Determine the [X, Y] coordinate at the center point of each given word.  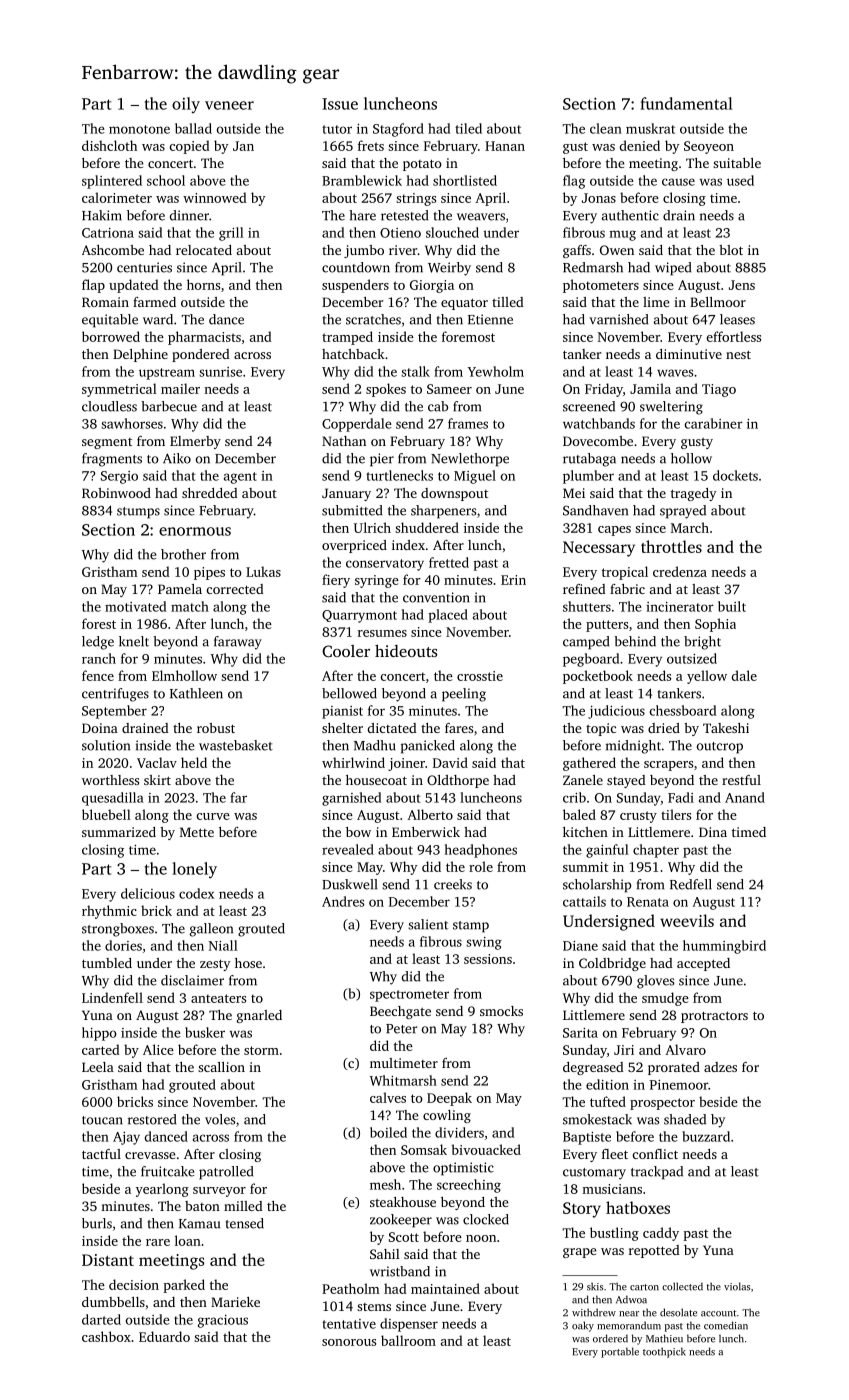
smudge [665, 999]
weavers [481, 217]
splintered [112, 182]
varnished [618, 319]
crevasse [150, 1155]
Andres [343, 901]
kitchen [585, 832]
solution [106, 745]
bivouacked [486, 1149]
